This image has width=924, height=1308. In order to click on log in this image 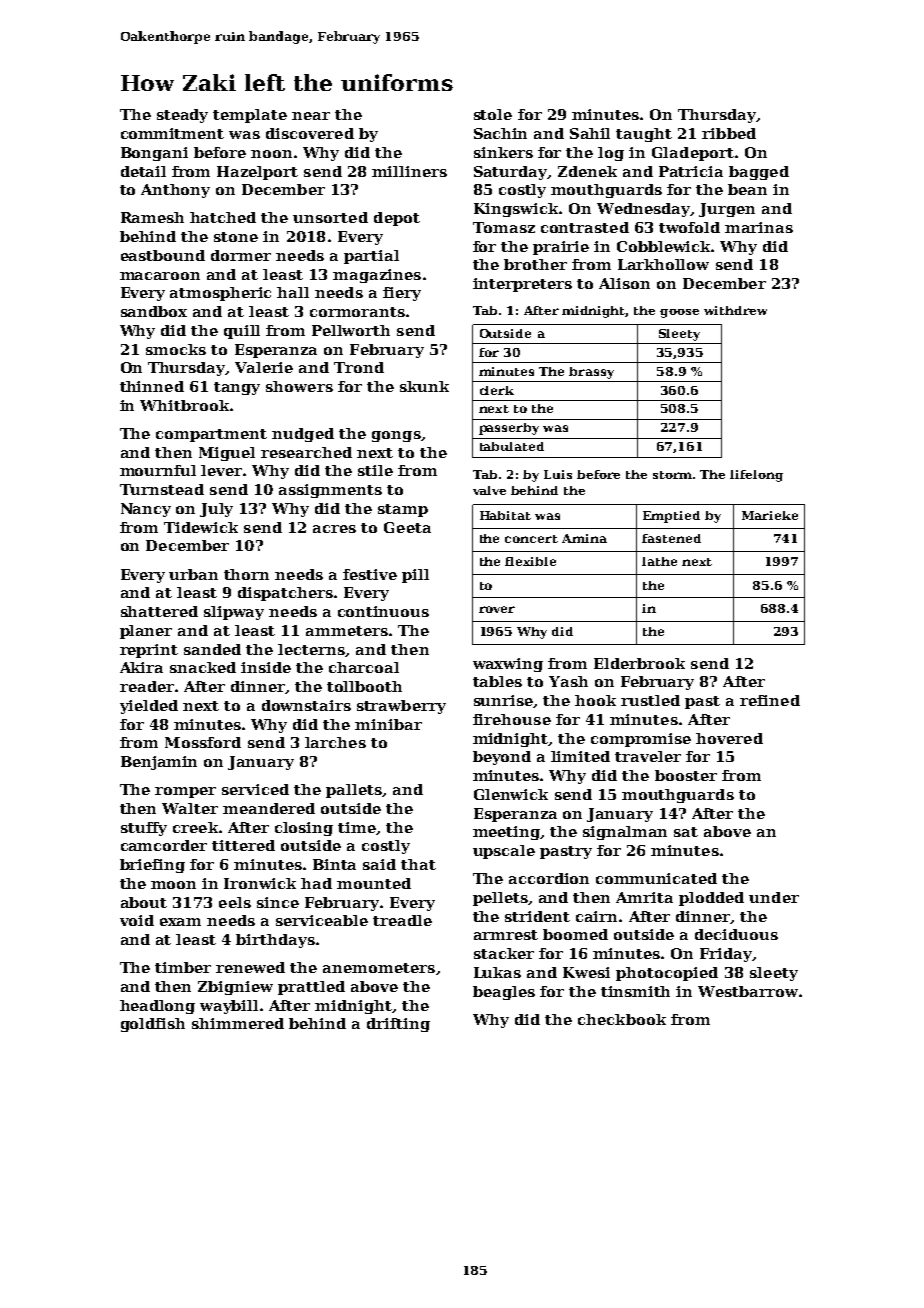, I will do `click(611, 154)`.
